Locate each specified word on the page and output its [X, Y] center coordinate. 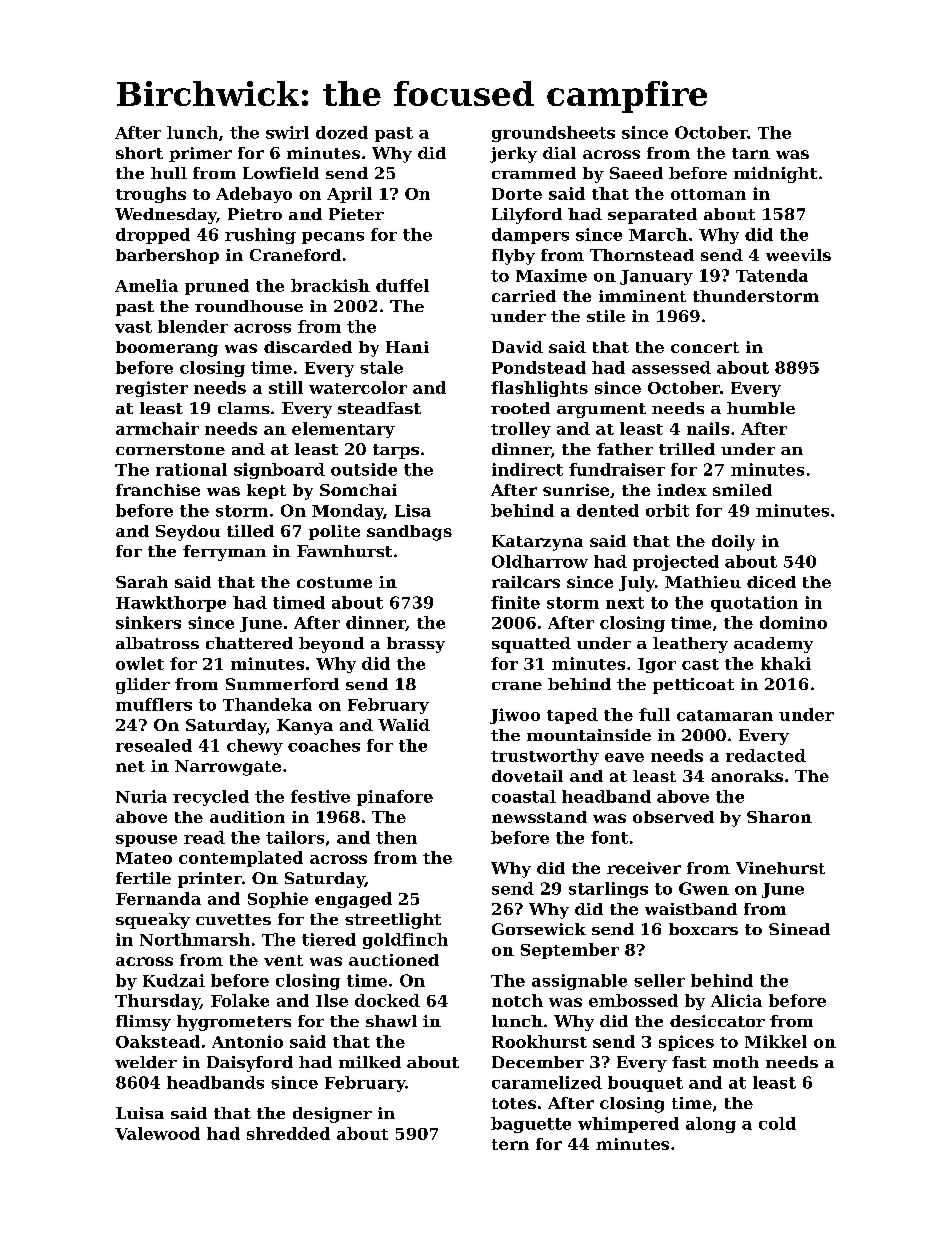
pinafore [395, 798]
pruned [217, 287]
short [139, 153]
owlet [140, 663]
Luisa [140, 1113]
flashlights [539, 389]
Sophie [278, 900]
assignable [579, 982]
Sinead [799, 929]
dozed [342, 132]
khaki [786, 663]
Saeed [636, 173]
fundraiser [617, 469]
